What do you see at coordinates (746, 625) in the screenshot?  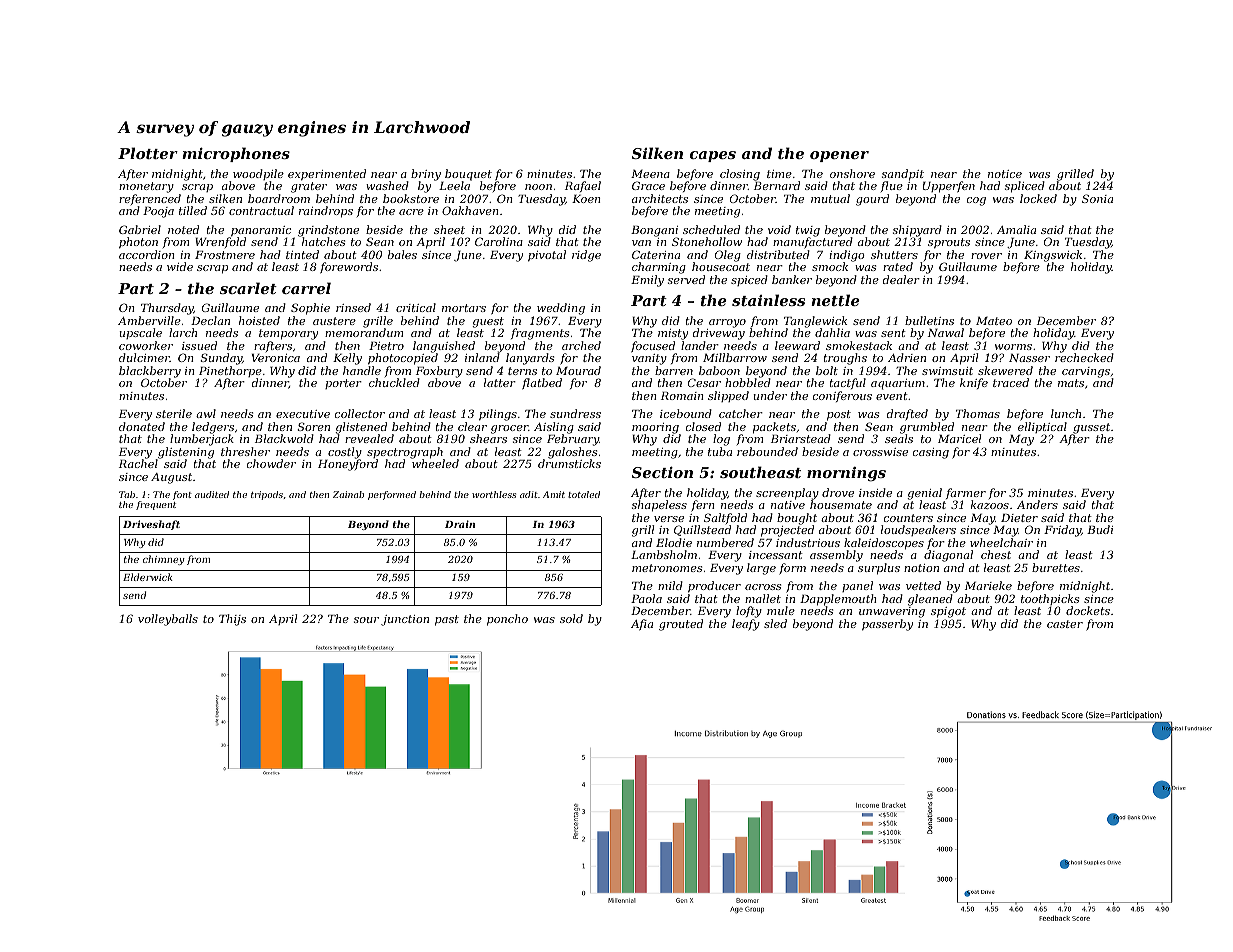 I see `leafy` at bounding box center [746, 625].
